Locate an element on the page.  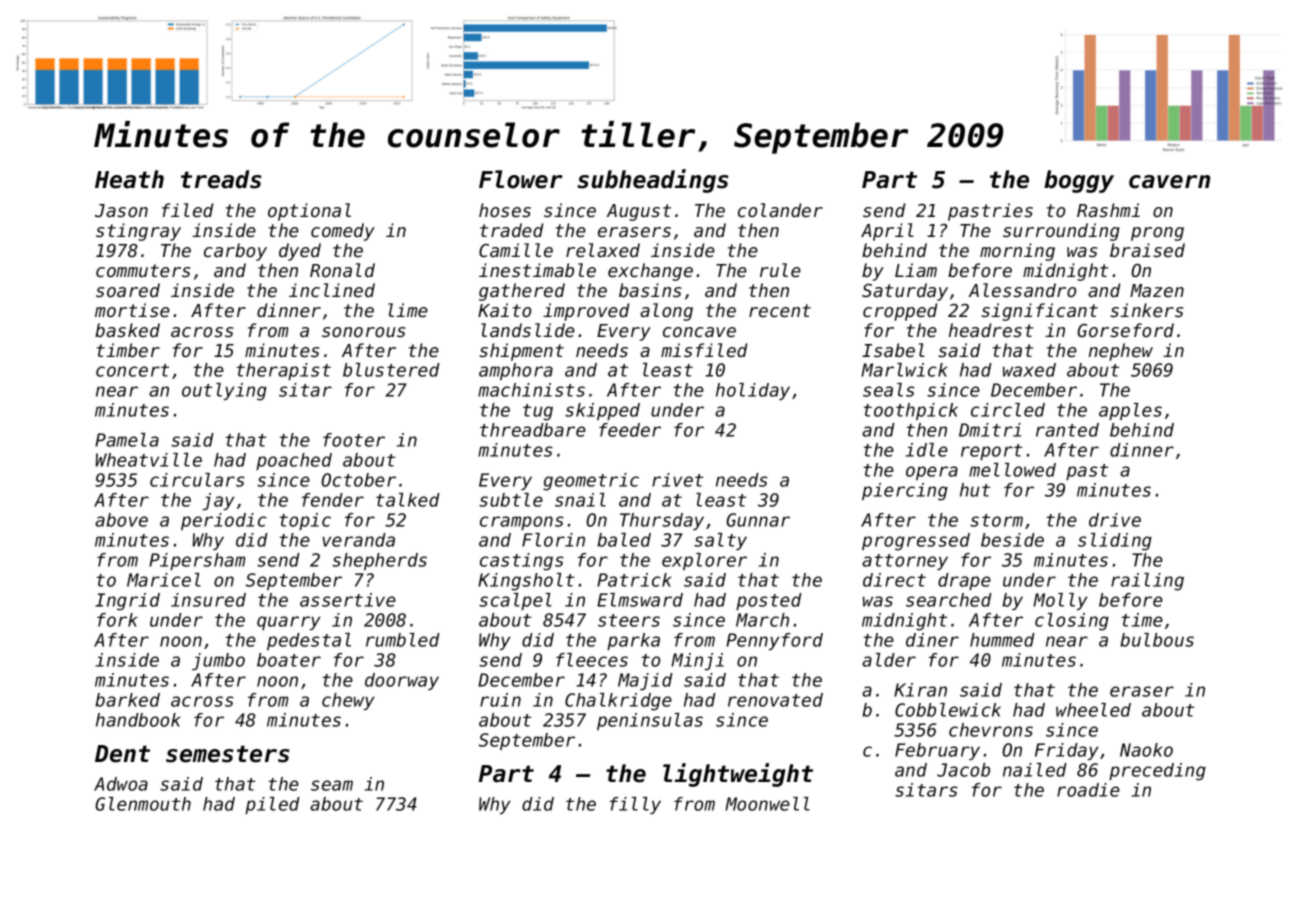
railing is located at coordinates (1147, 582).
